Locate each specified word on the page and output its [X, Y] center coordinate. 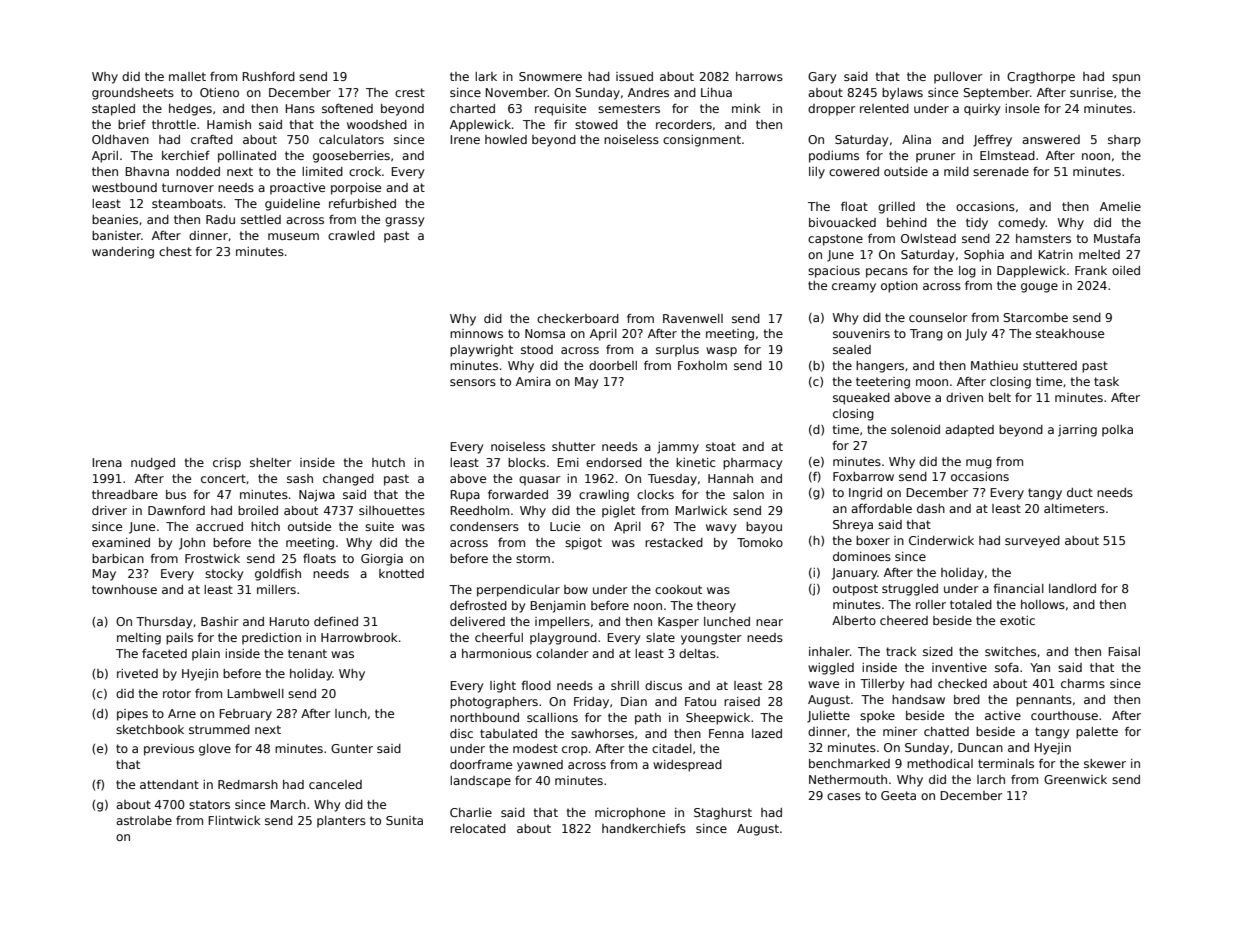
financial [1018, 588]
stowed [596, 124]
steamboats [187, 203]
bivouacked [842, 222]
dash [931, 508]
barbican [118, 558]
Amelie [1120, 206]
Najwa [317, 496]
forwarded [518, 494]
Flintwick [235, 820]
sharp [1124, 141]
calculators [351, 139]
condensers [484, 526]
